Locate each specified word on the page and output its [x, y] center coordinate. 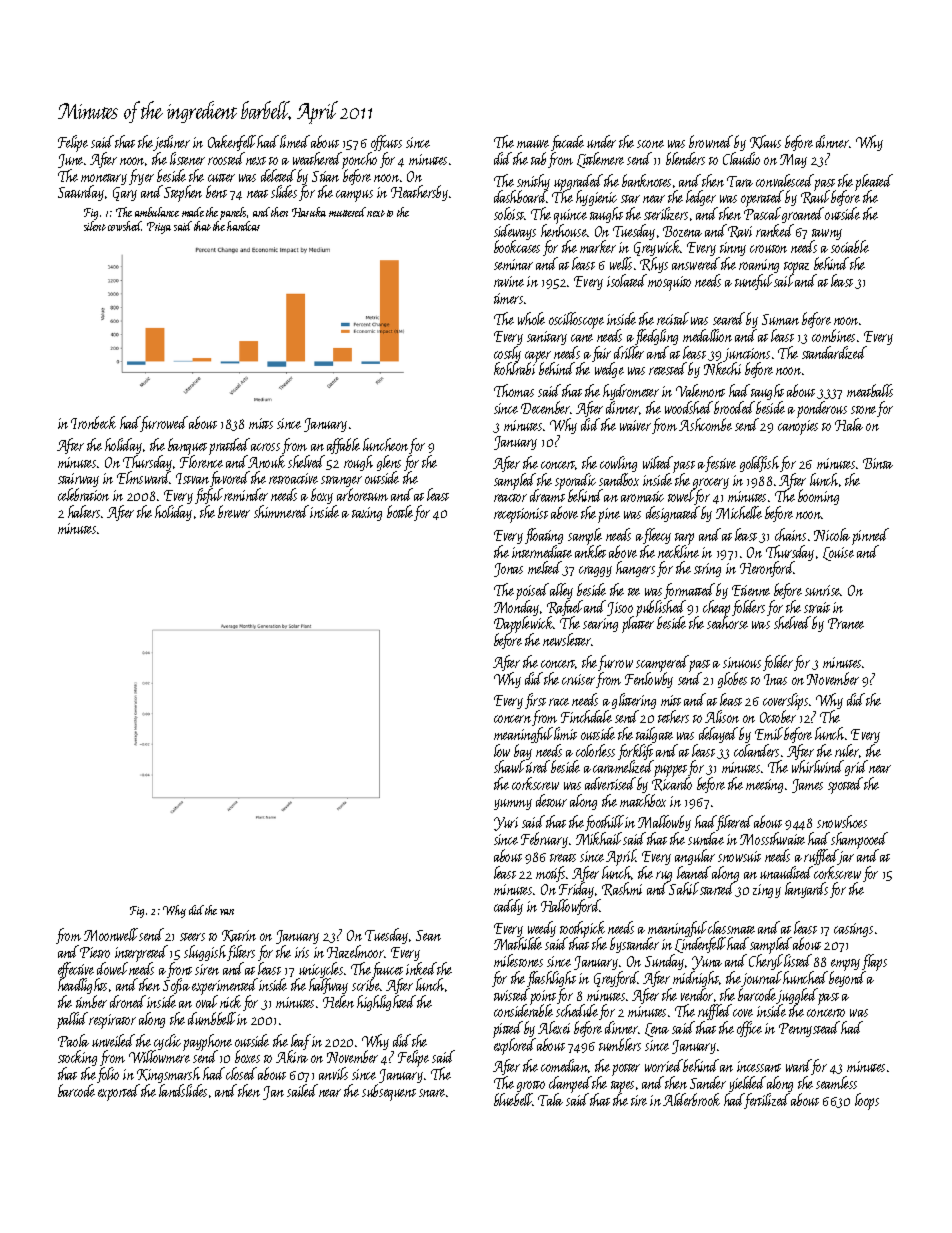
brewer [234, 511]
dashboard [520, 197]
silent [95, 226]
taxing [367, 514]
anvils [333, 1073]
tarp [684, 539]
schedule [577, 1011]
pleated [874, 182]
